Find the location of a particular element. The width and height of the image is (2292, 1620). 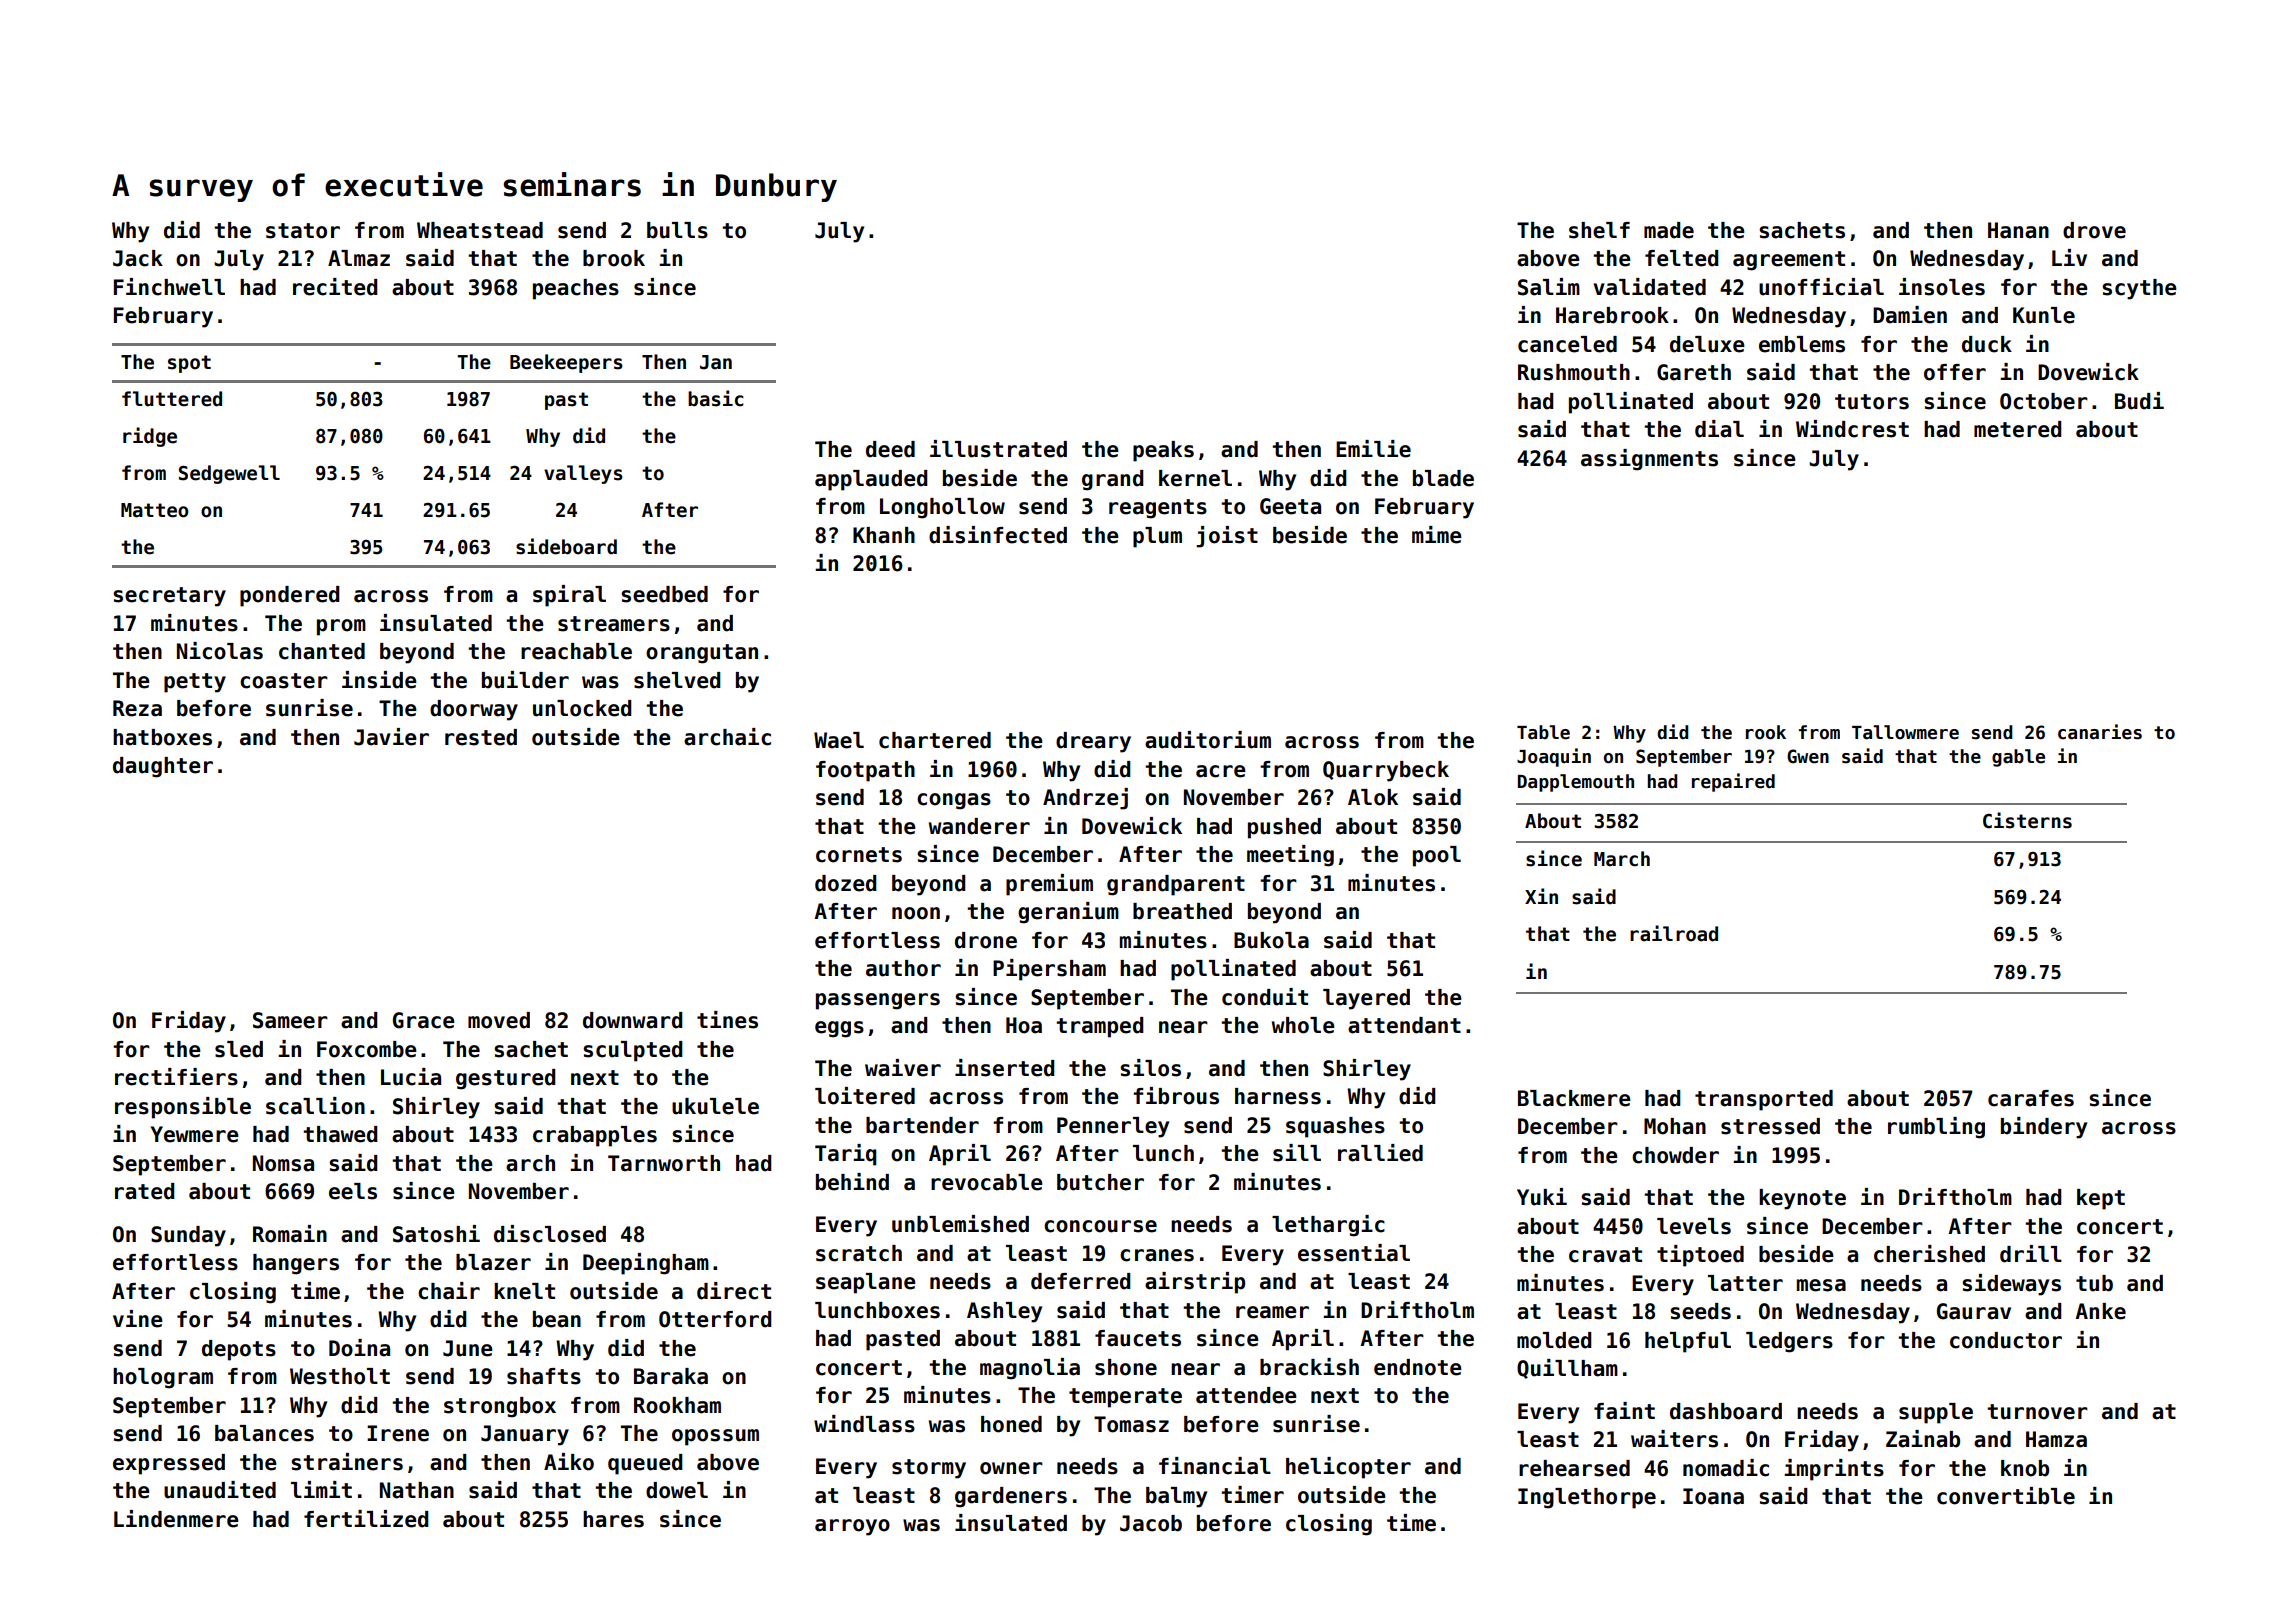

waiver is located at coordinates (903, 1068).
